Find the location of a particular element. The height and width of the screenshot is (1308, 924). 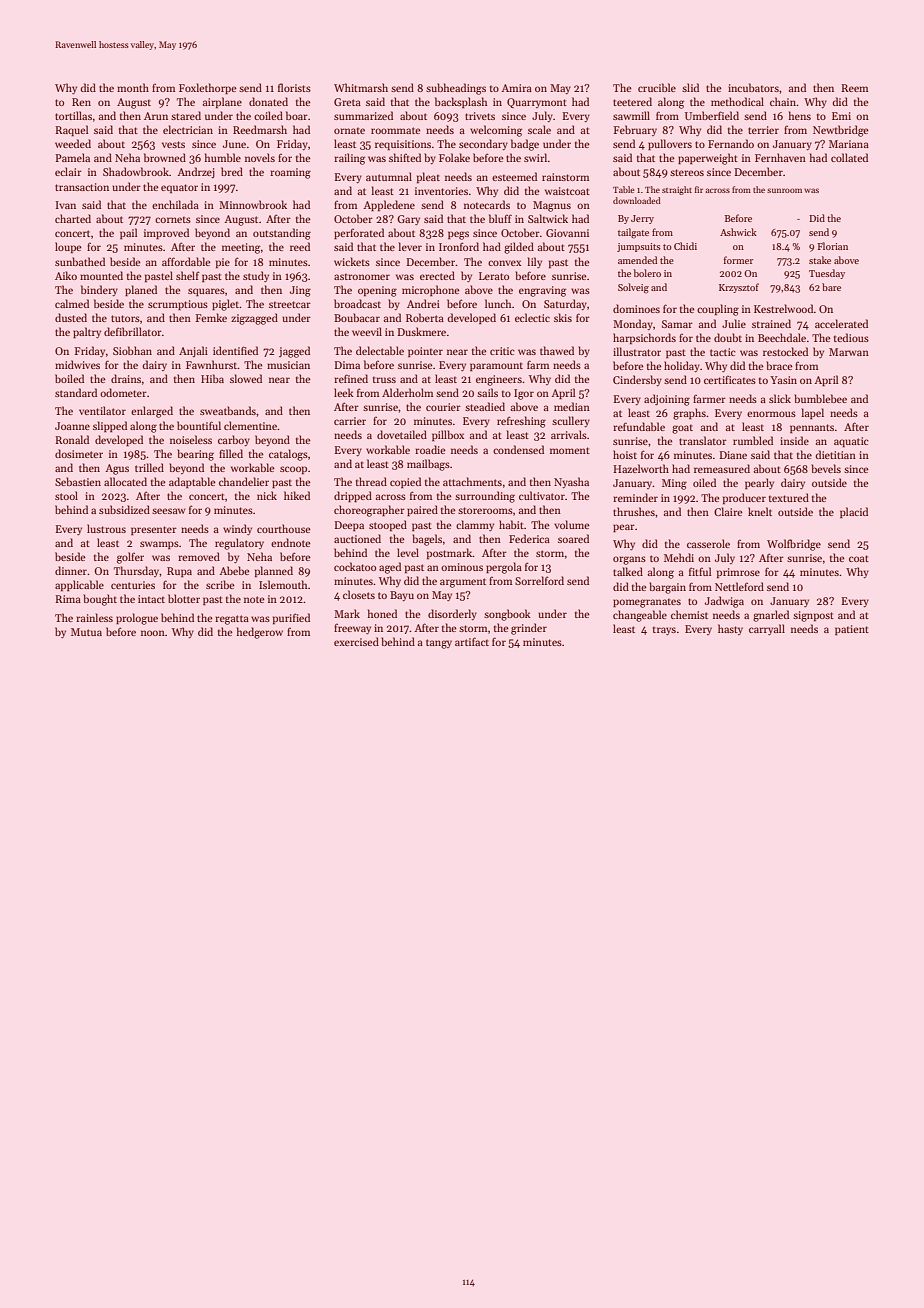

squares is located at coordinates (206, 292).
